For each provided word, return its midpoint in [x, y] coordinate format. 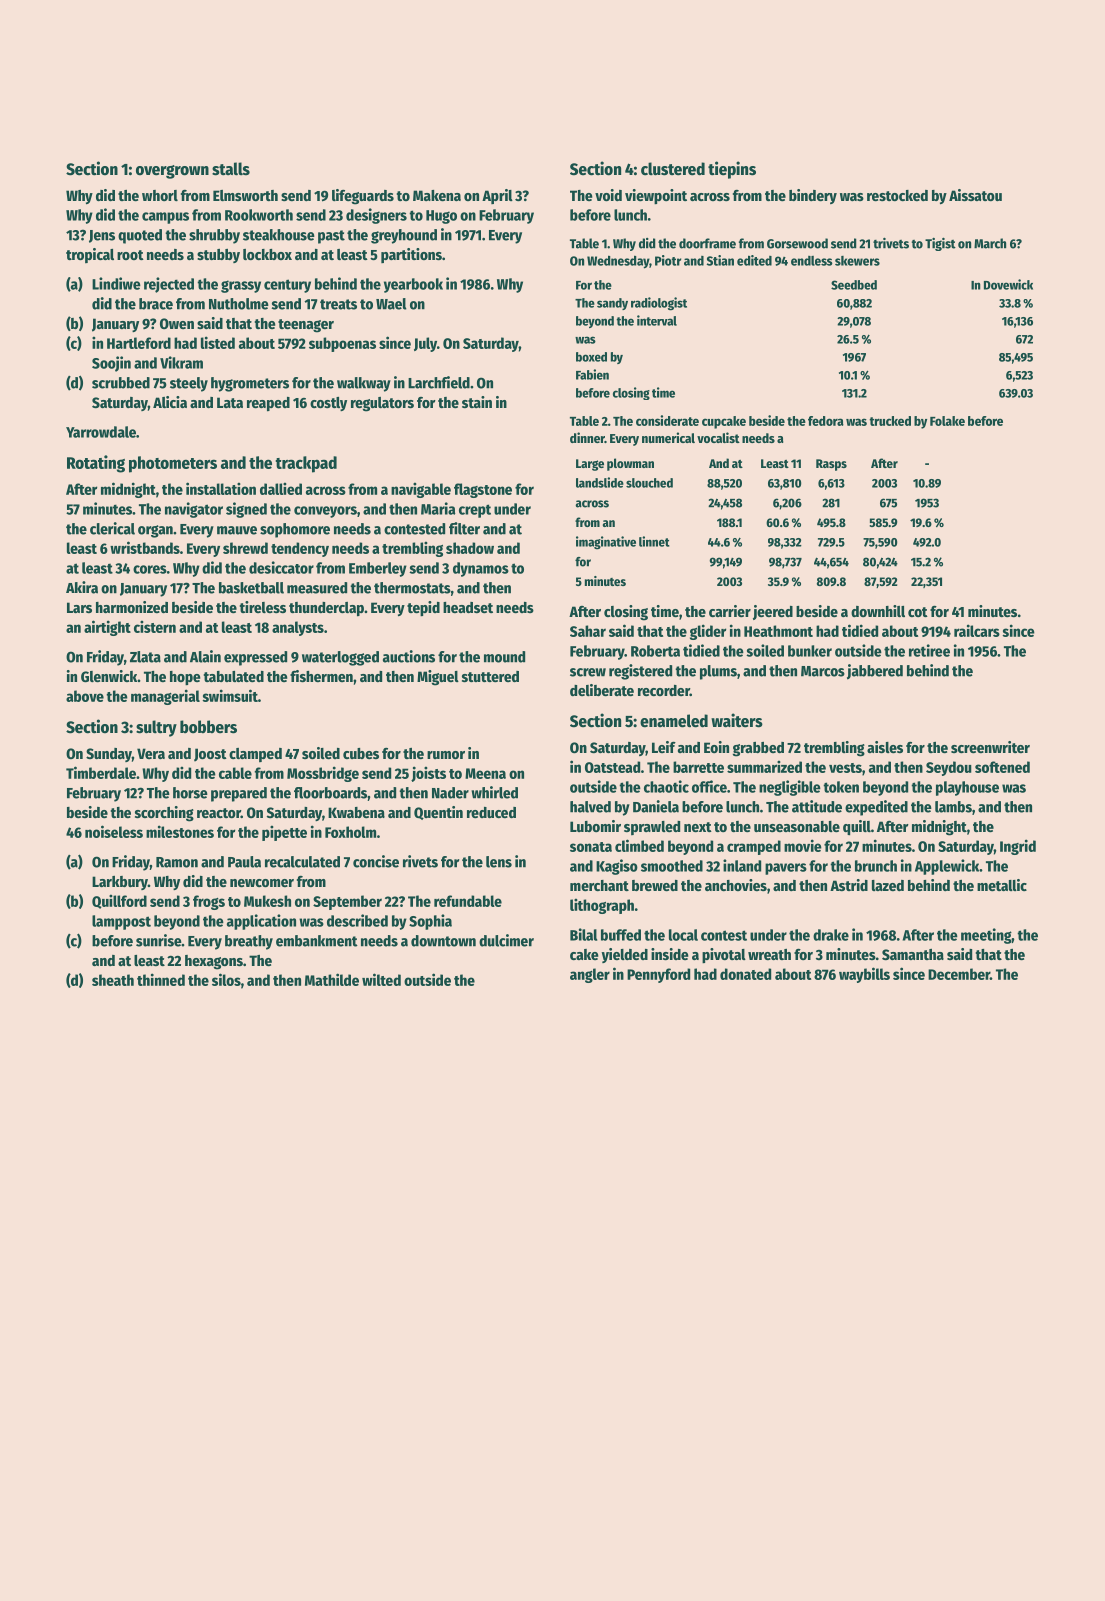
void [608, 195]
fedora [826, 421]
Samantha [913, 954]
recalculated [302, 862]
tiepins [732, 170]
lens [499, 862]
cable [235, 773]
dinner [587, 437]
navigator [194, 510]
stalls [231, 169]
